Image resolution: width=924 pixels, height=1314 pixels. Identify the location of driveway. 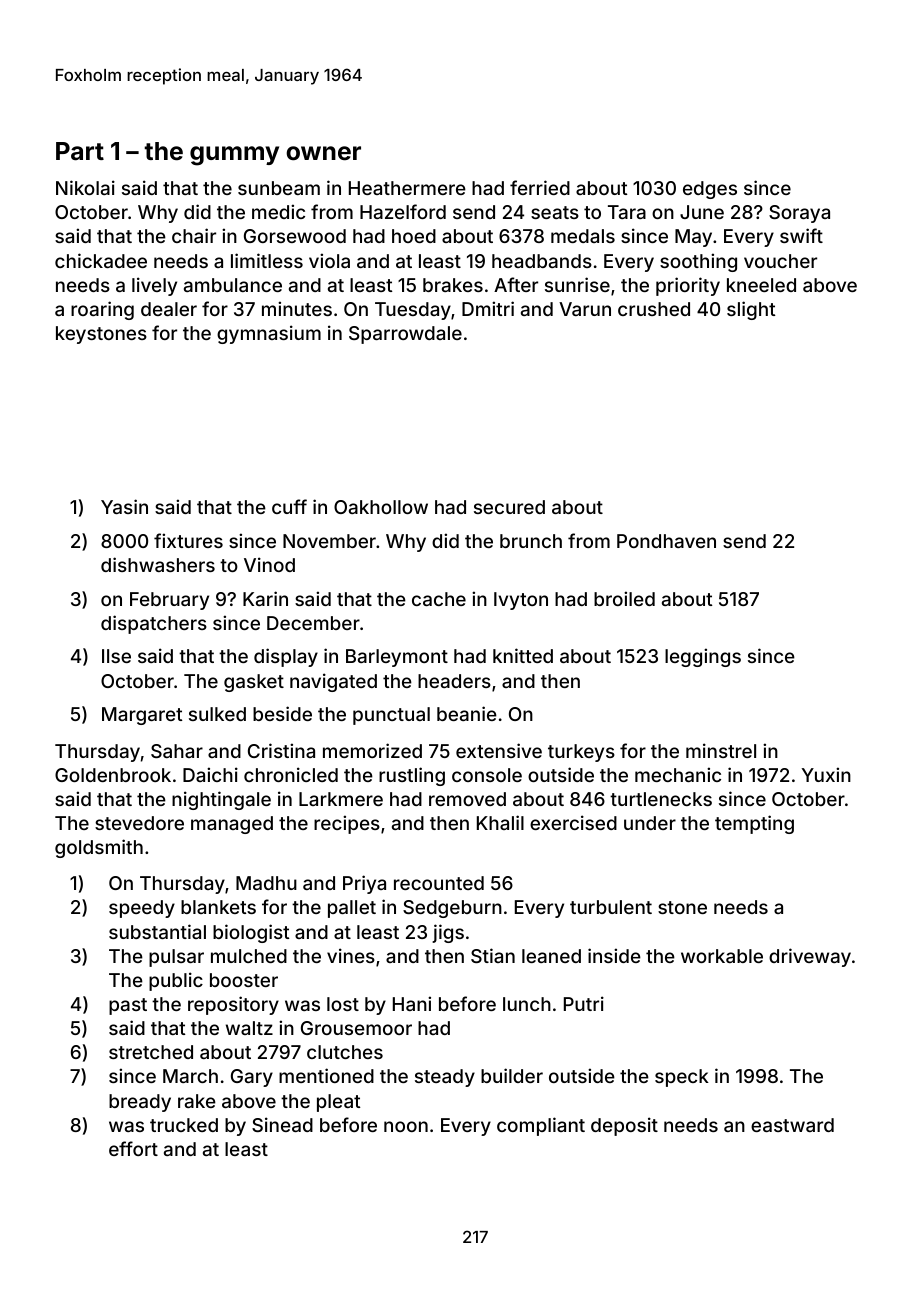
(810, 957).
